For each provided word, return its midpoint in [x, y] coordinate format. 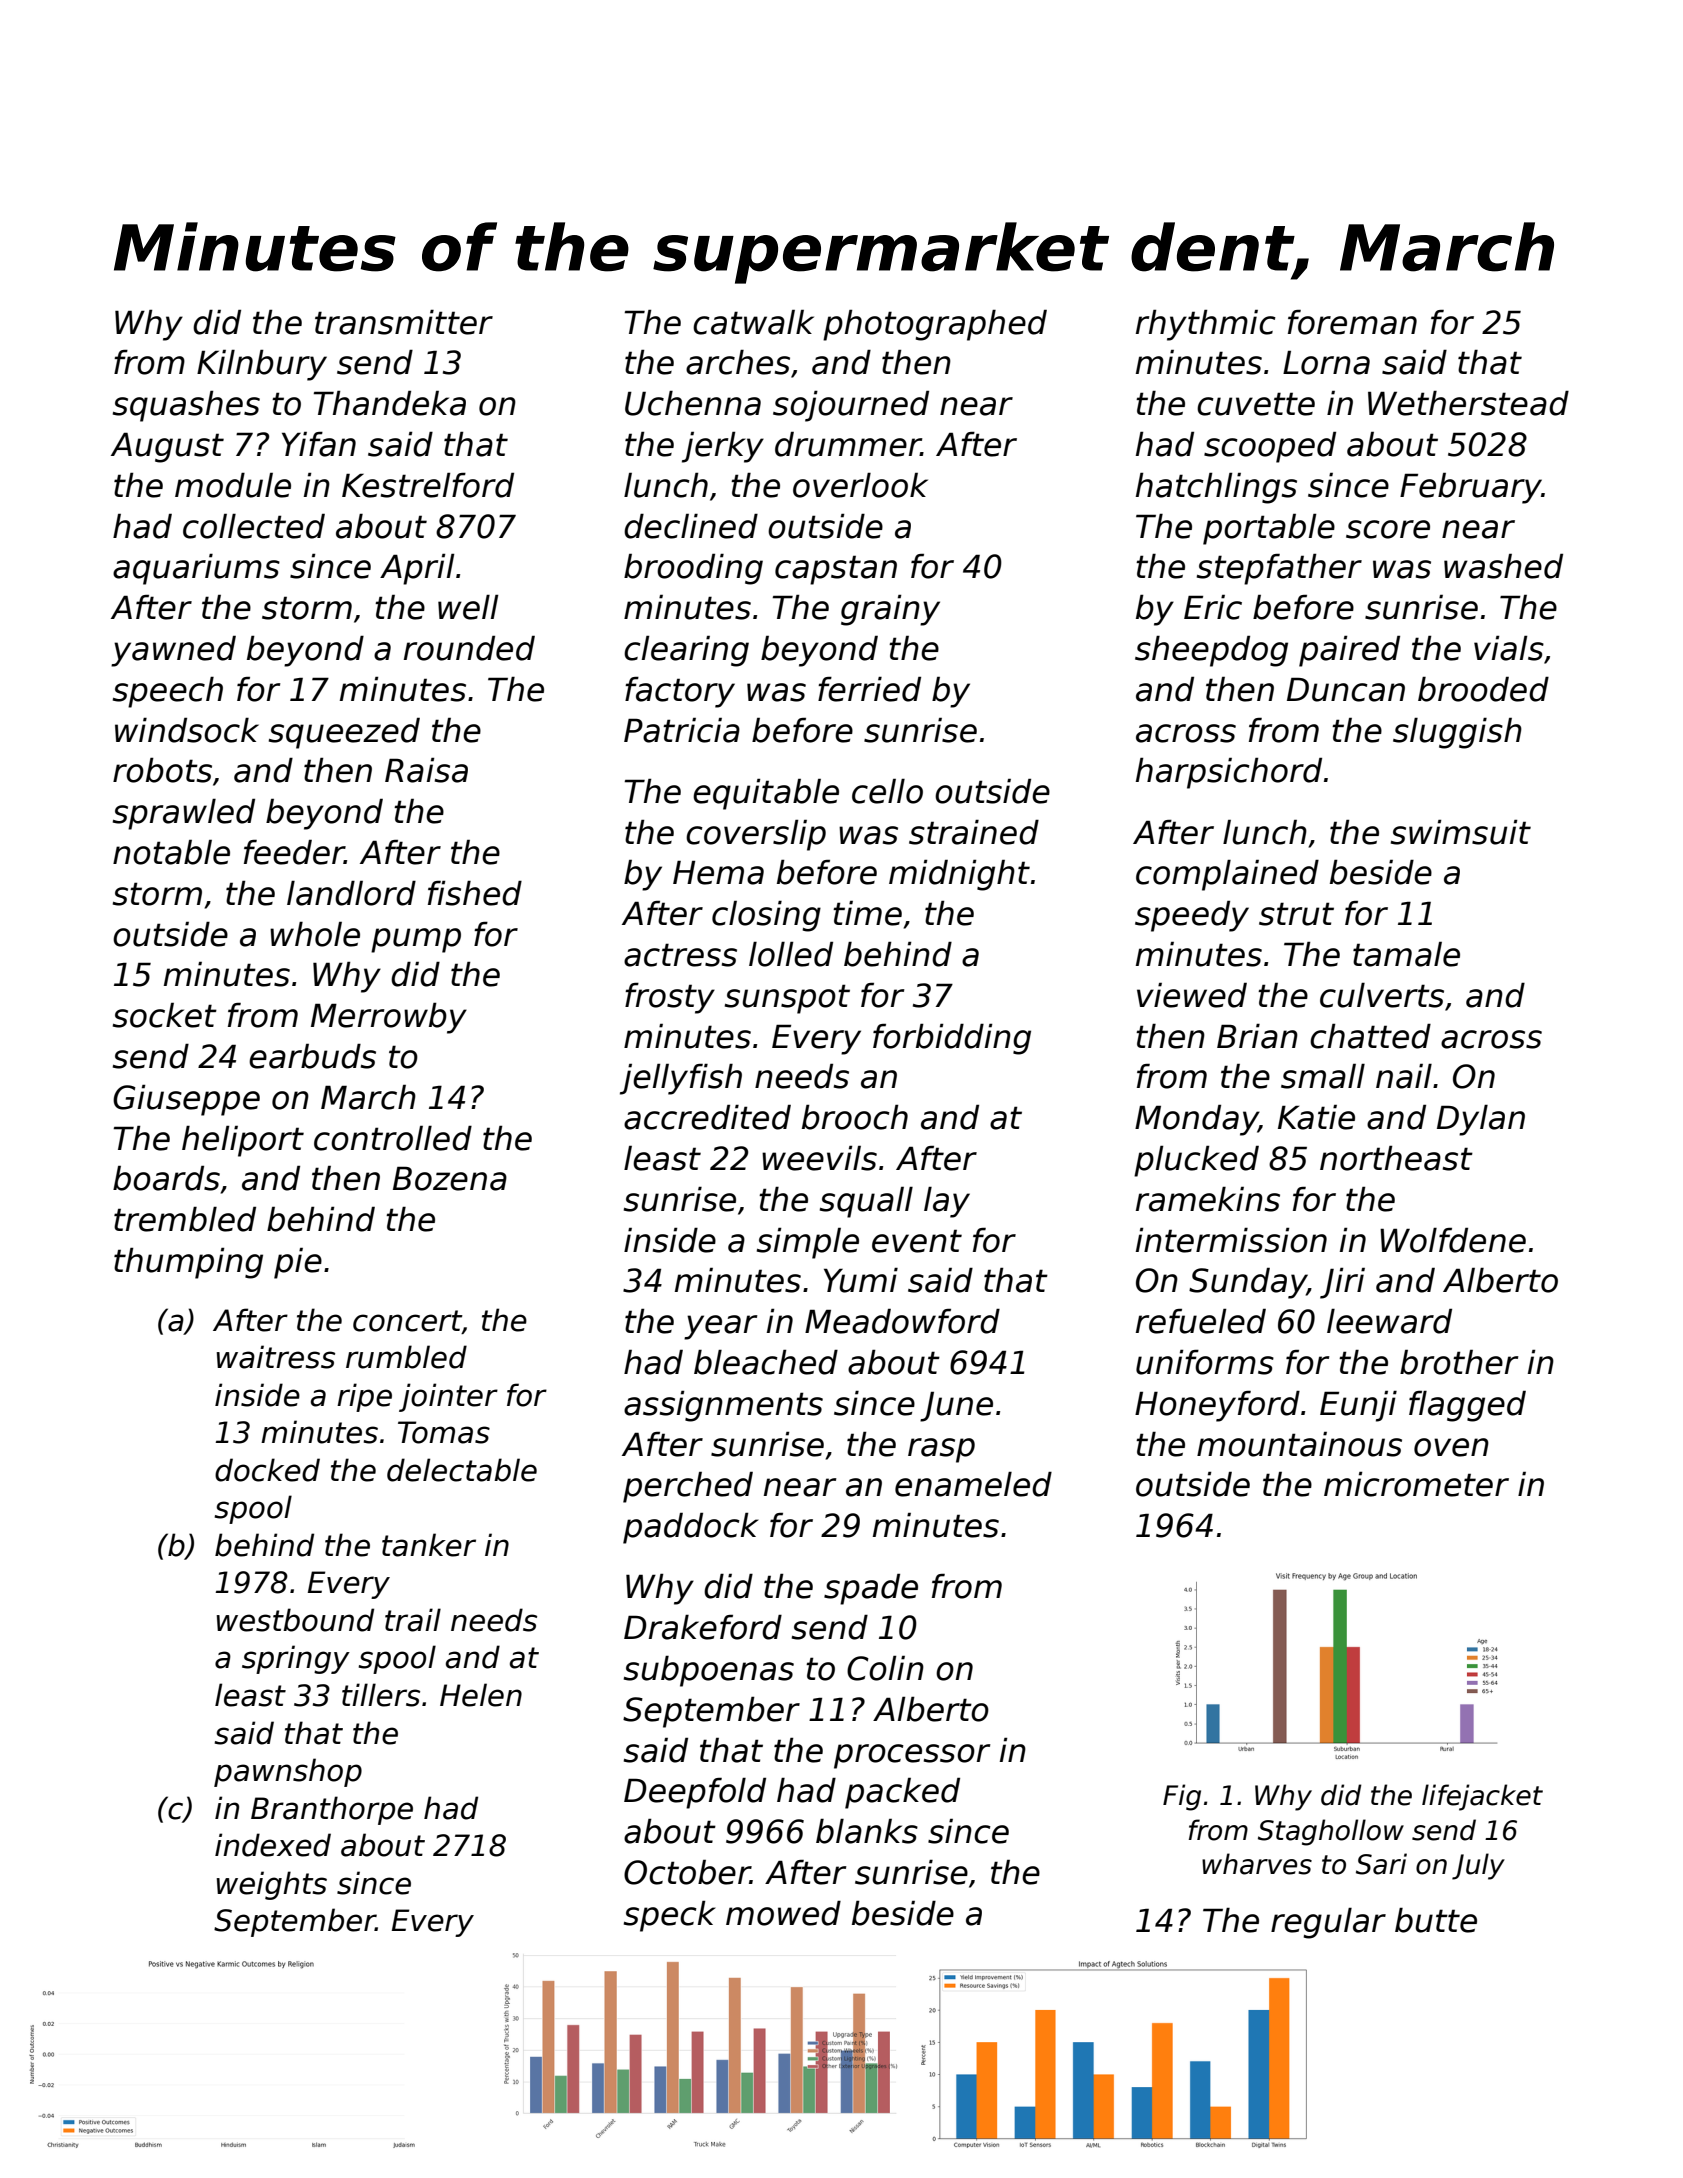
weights [272, 1885]
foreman [1352, 322]
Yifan [319, 444]
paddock [691, 1528]
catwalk [753, 322]
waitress [276, 1357]
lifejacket [1482, 1797]
